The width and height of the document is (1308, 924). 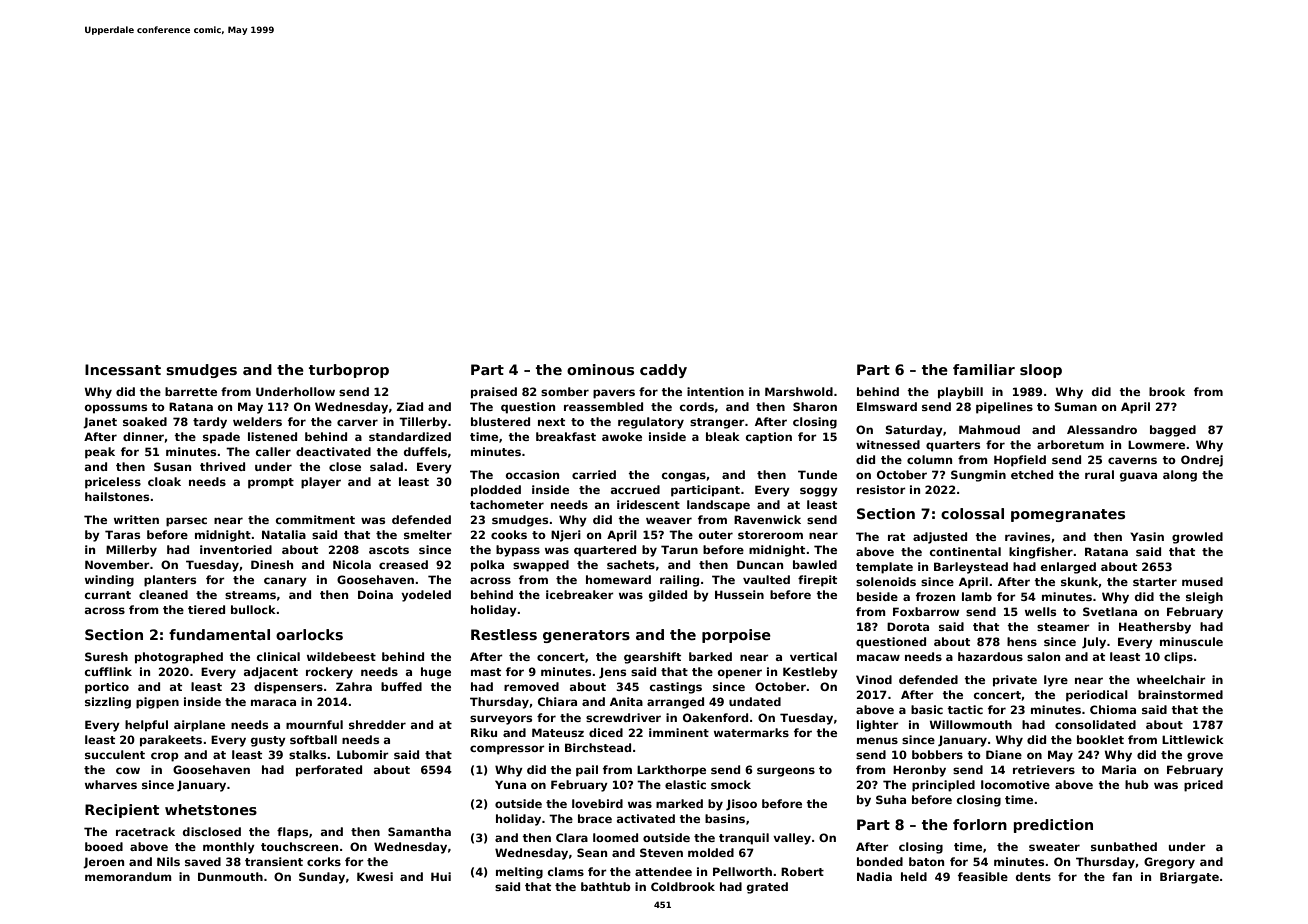 What do you see at coordinates (622, 436) in the document?
I see `awoke` at bounding box center [622, 436].
